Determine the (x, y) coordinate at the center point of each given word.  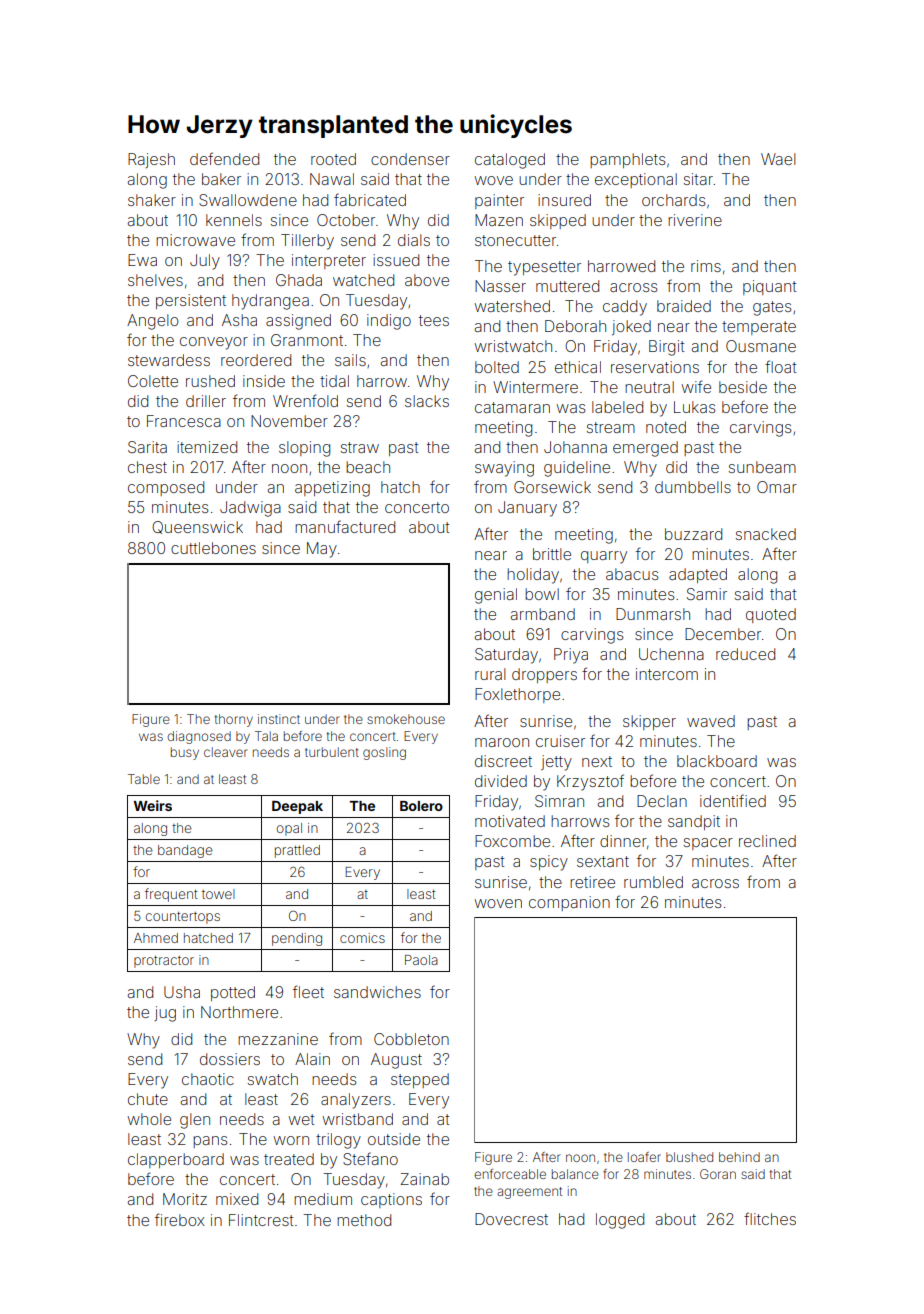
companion (569, 903)
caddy (625, 308)
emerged (645, 449)
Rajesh (151, 160)
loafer (644, 1157)
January (527, 509)
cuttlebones (213, 548)
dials (414, 240)
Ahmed (156, 938)
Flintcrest (261, 1220)
